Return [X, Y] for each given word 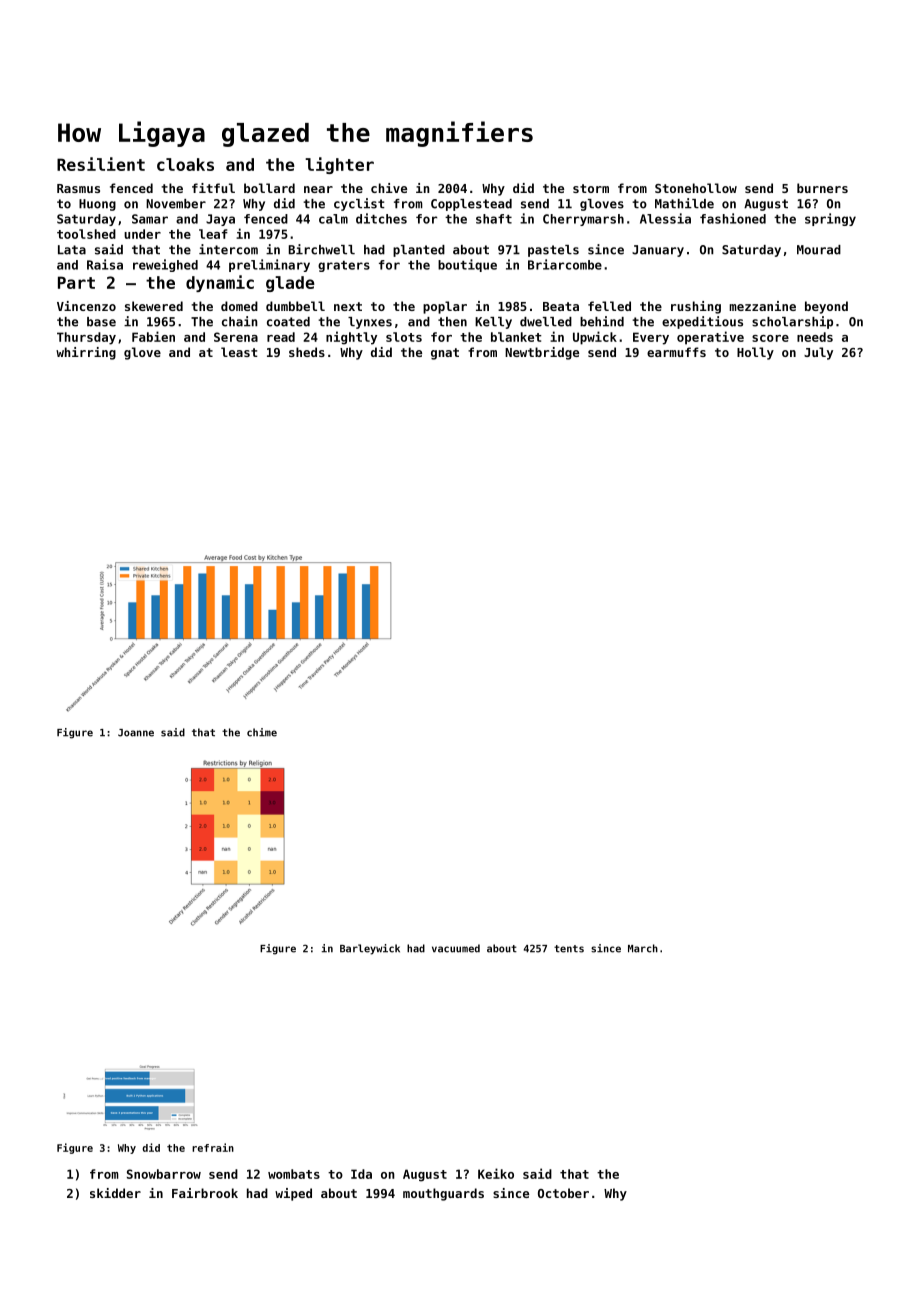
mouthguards [443, 1194]
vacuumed [456, 948]
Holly [755, 353]
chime [262, 732]
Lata [72, 250]
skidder [115, 1193]
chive [389, 188]
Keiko [496, 1173]
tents [569, 949]
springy [830, 219]
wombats [294, 1174]
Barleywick [370, 949]
